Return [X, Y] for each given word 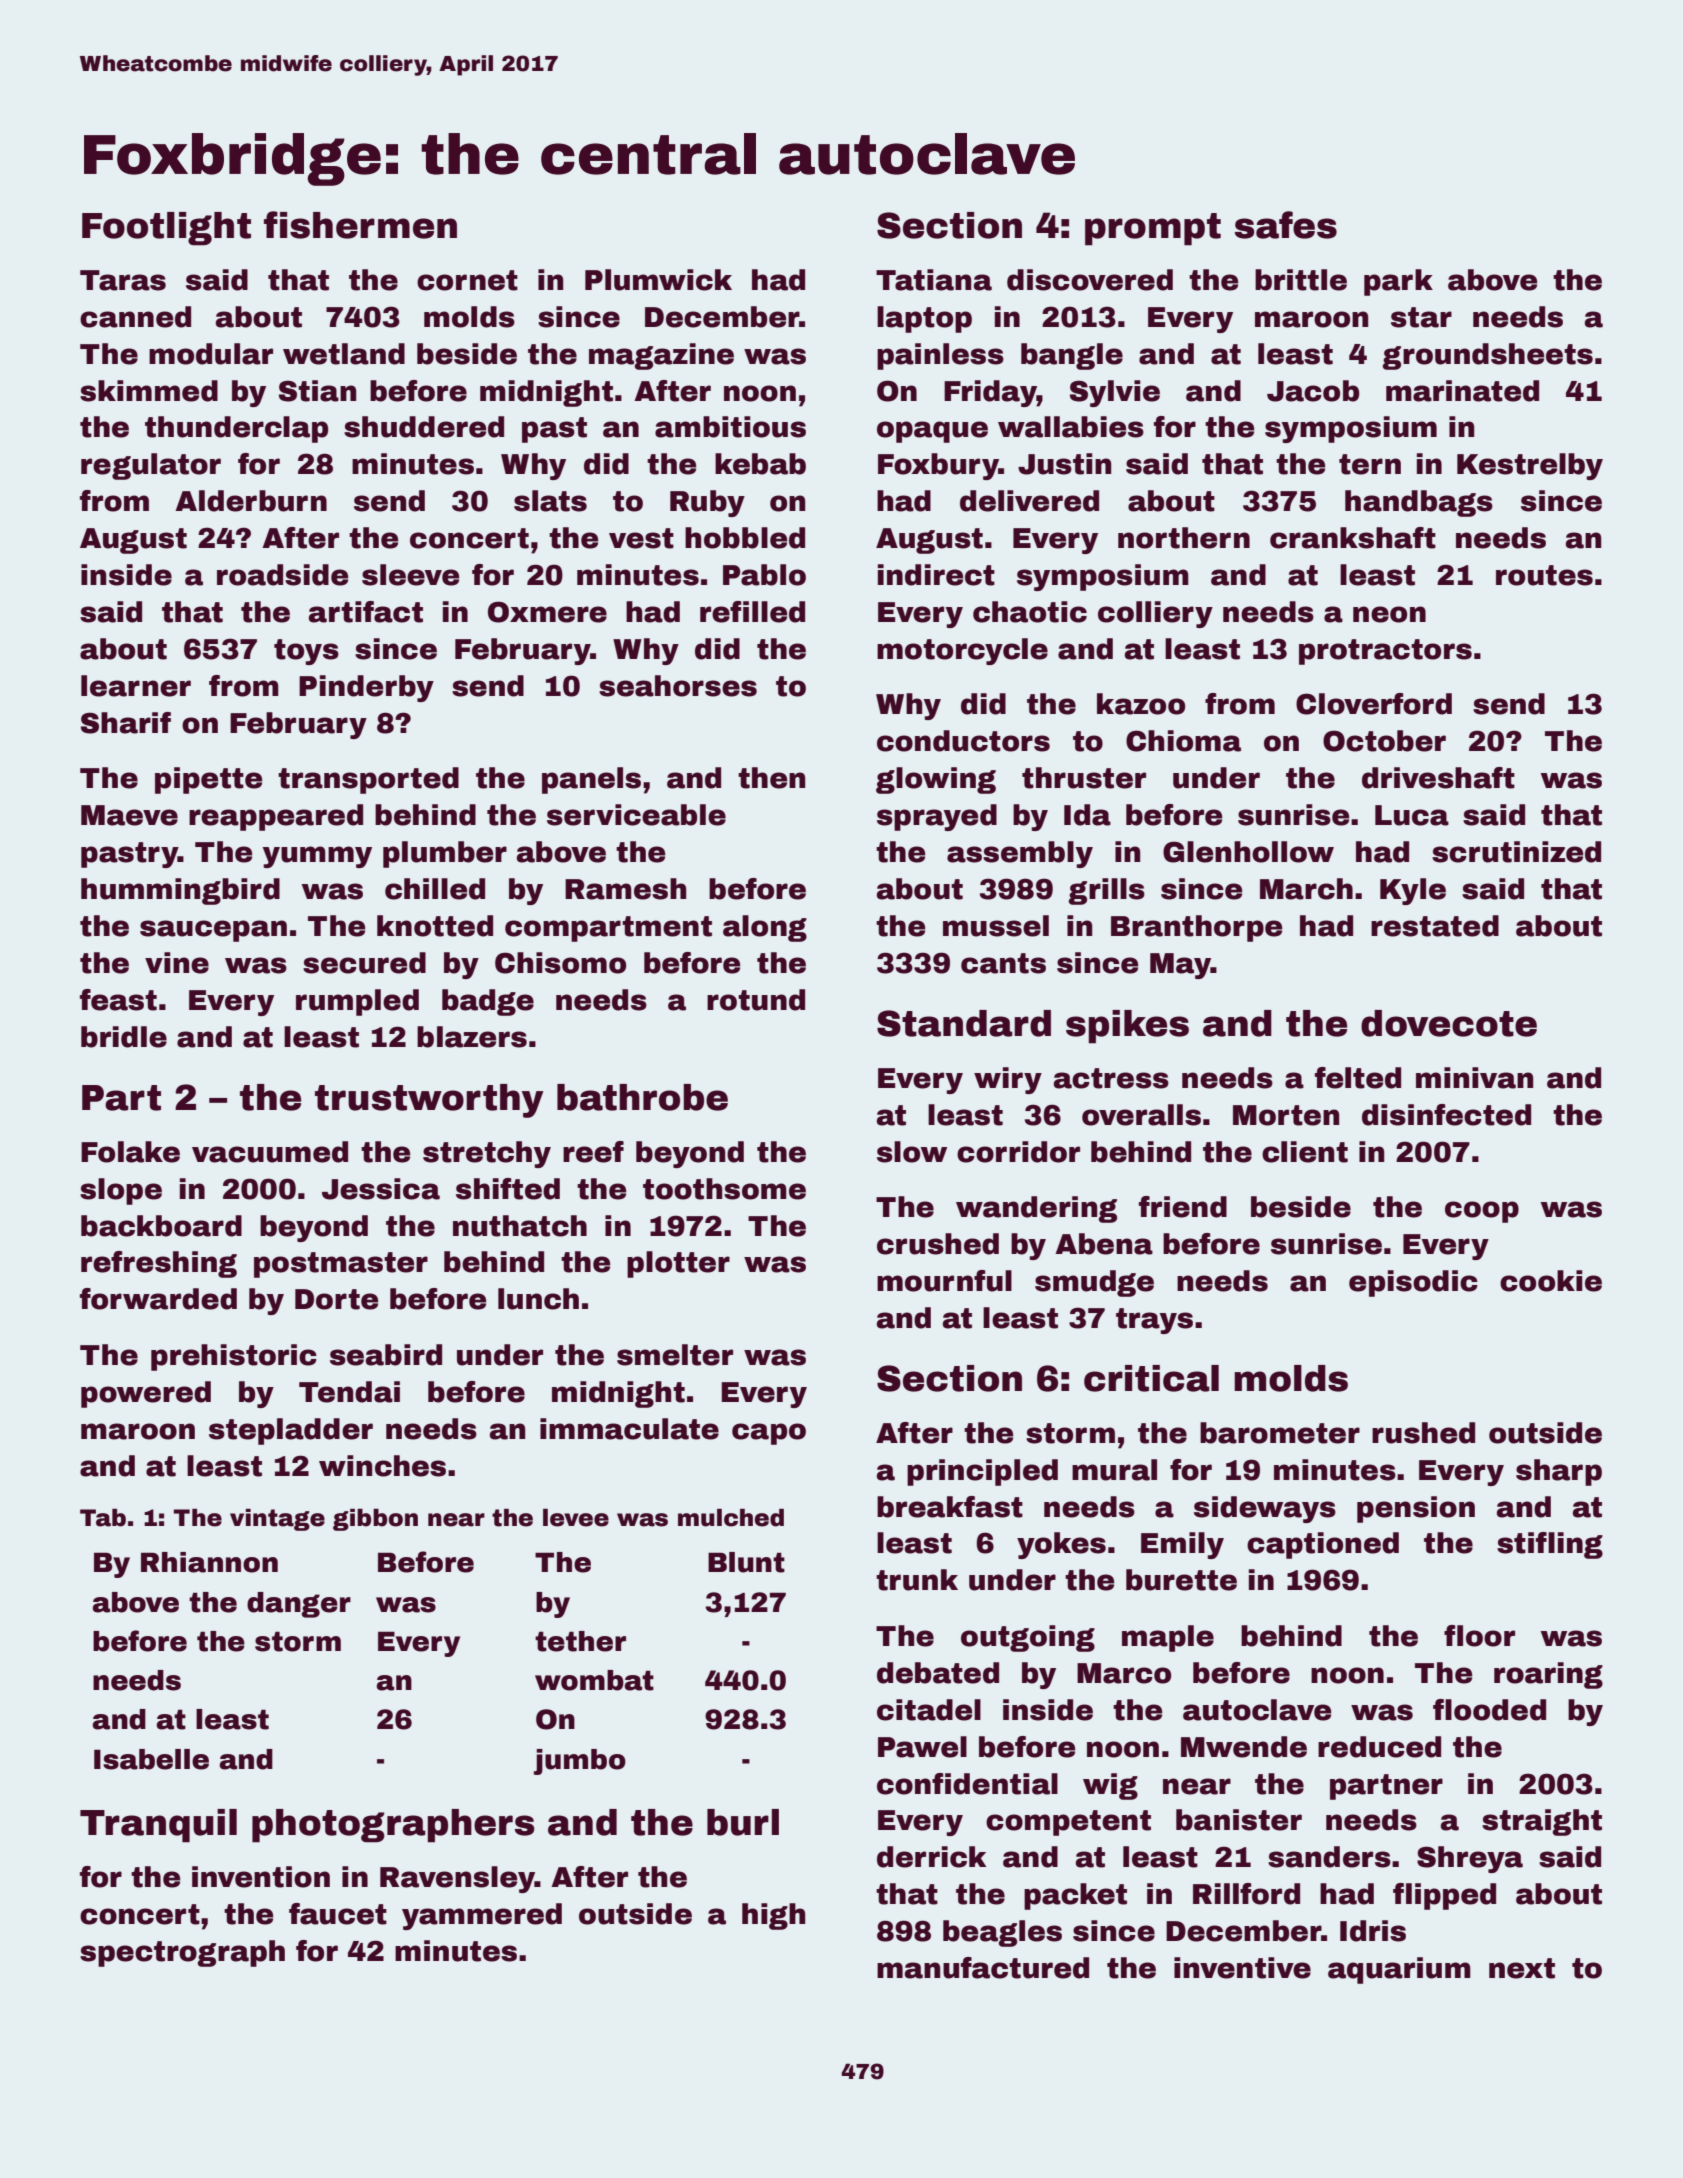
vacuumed [270, 1152]
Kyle [1413, 891]
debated [938, 1673]
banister [1239, 1820]
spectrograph [182, 1953]
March [1306, 889]
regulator [151, 466]
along [765, 928]
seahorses [678, 686]
